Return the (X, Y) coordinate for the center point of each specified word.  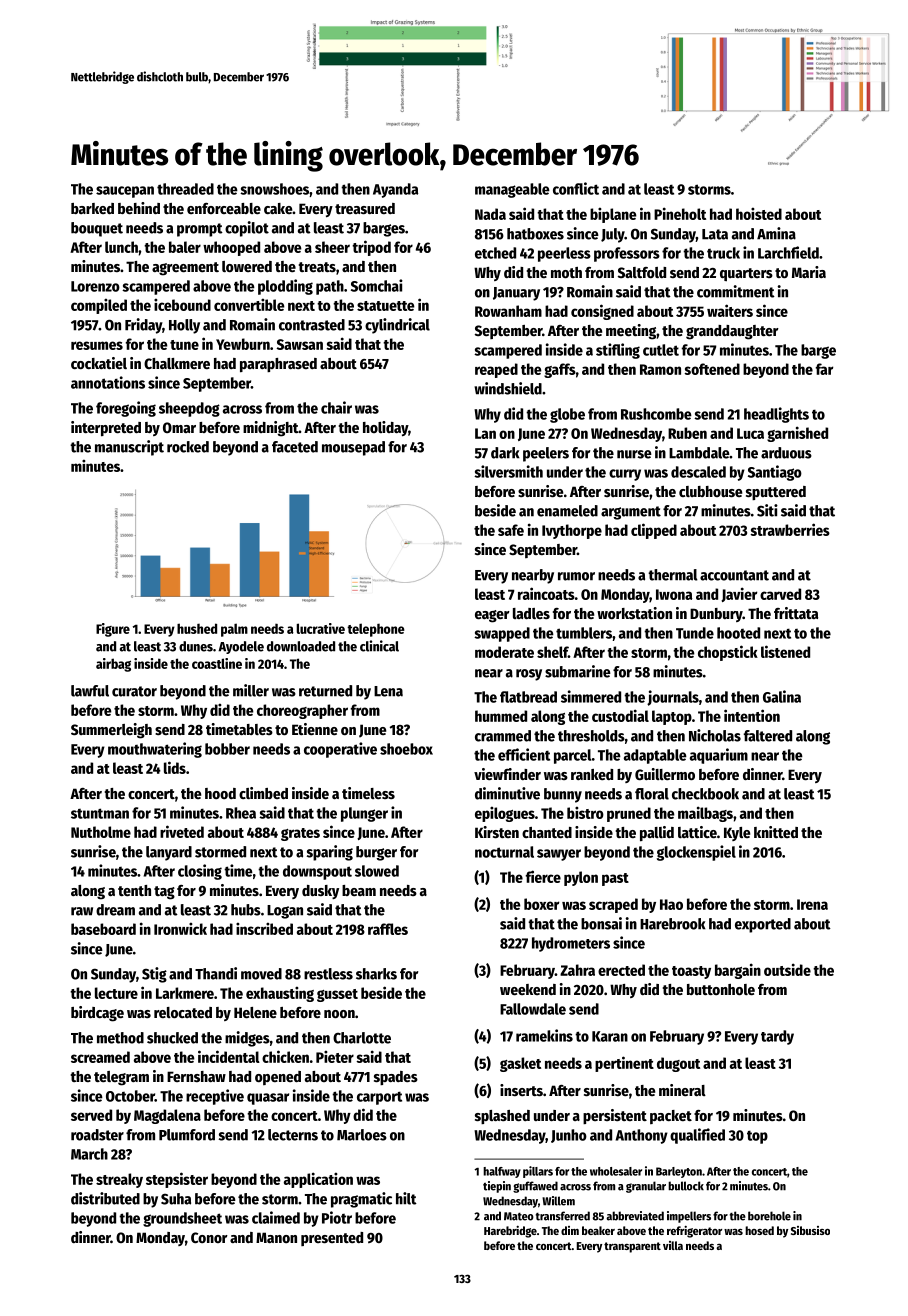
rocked (188, 447)
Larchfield (788, 252)
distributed (105, 1198)
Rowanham (508, 311)
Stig (154, 975)
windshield (508, 388)
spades (396, 1078)
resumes (97, 345)
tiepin (497, 1187)
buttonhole (721, 989)
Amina (776, 233)
